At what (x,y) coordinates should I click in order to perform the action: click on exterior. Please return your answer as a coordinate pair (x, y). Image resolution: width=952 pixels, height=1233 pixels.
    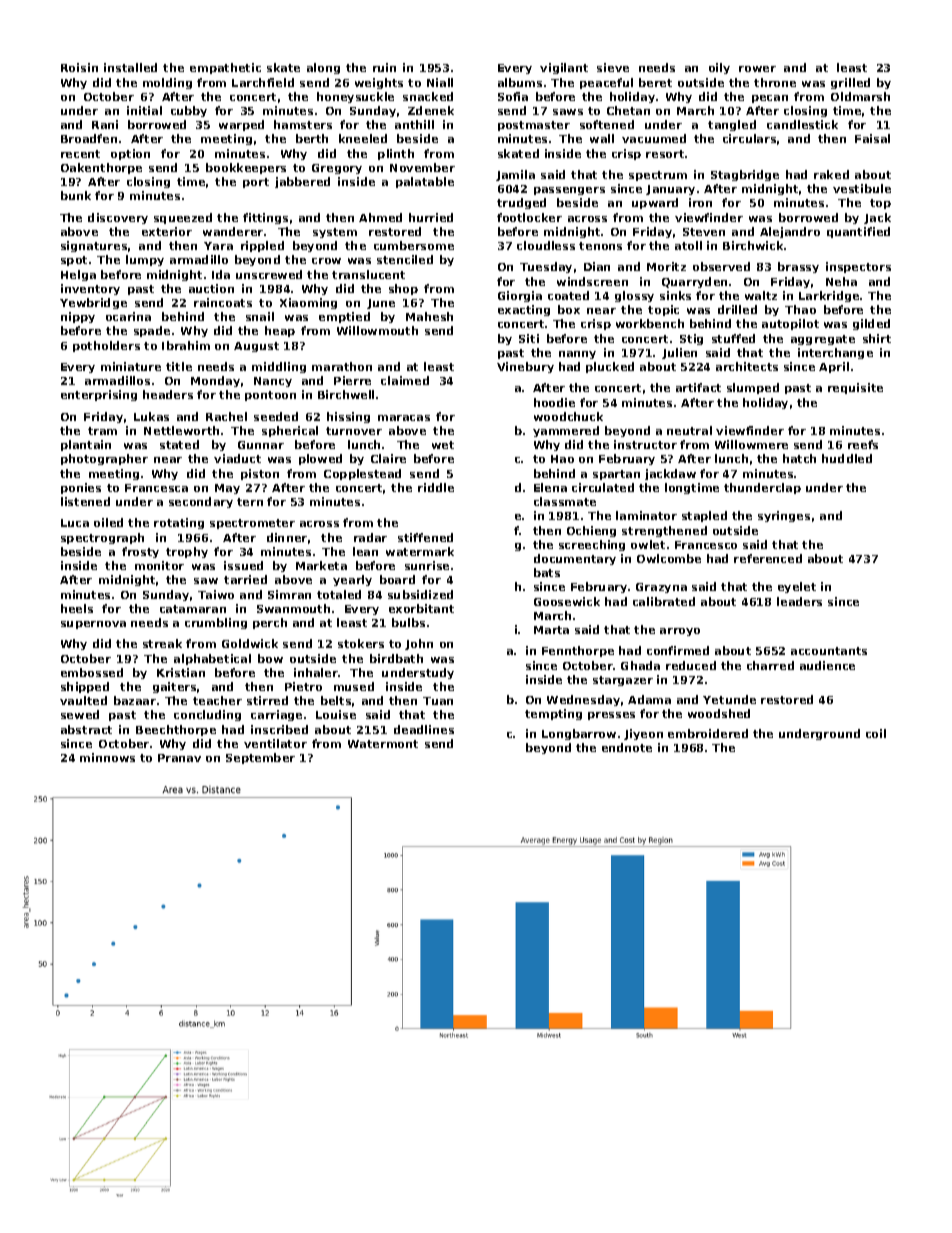
    Looking at the image, I should click on (167, 231).
